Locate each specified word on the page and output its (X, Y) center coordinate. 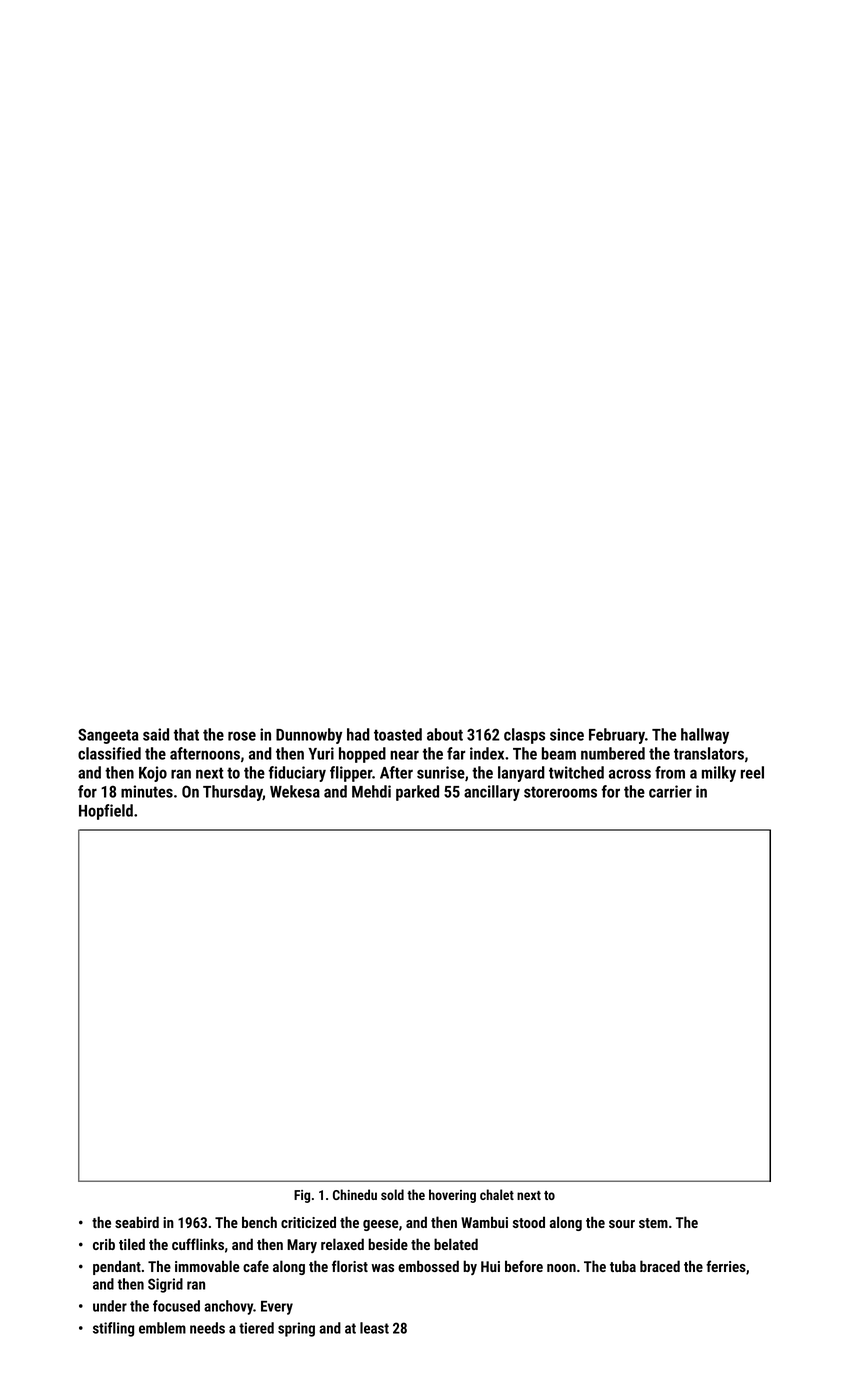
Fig (302, 1196)
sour (622, 1224)
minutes (147, 791)
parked (417, 793)
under (110, 1306)
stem (653, 1223)
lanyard (521, 774)
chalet (497, 1194)
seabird (137, 1222)
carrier (670, 791)
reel (752, 772)
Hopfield (106, 812)
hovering (452, 1196)
